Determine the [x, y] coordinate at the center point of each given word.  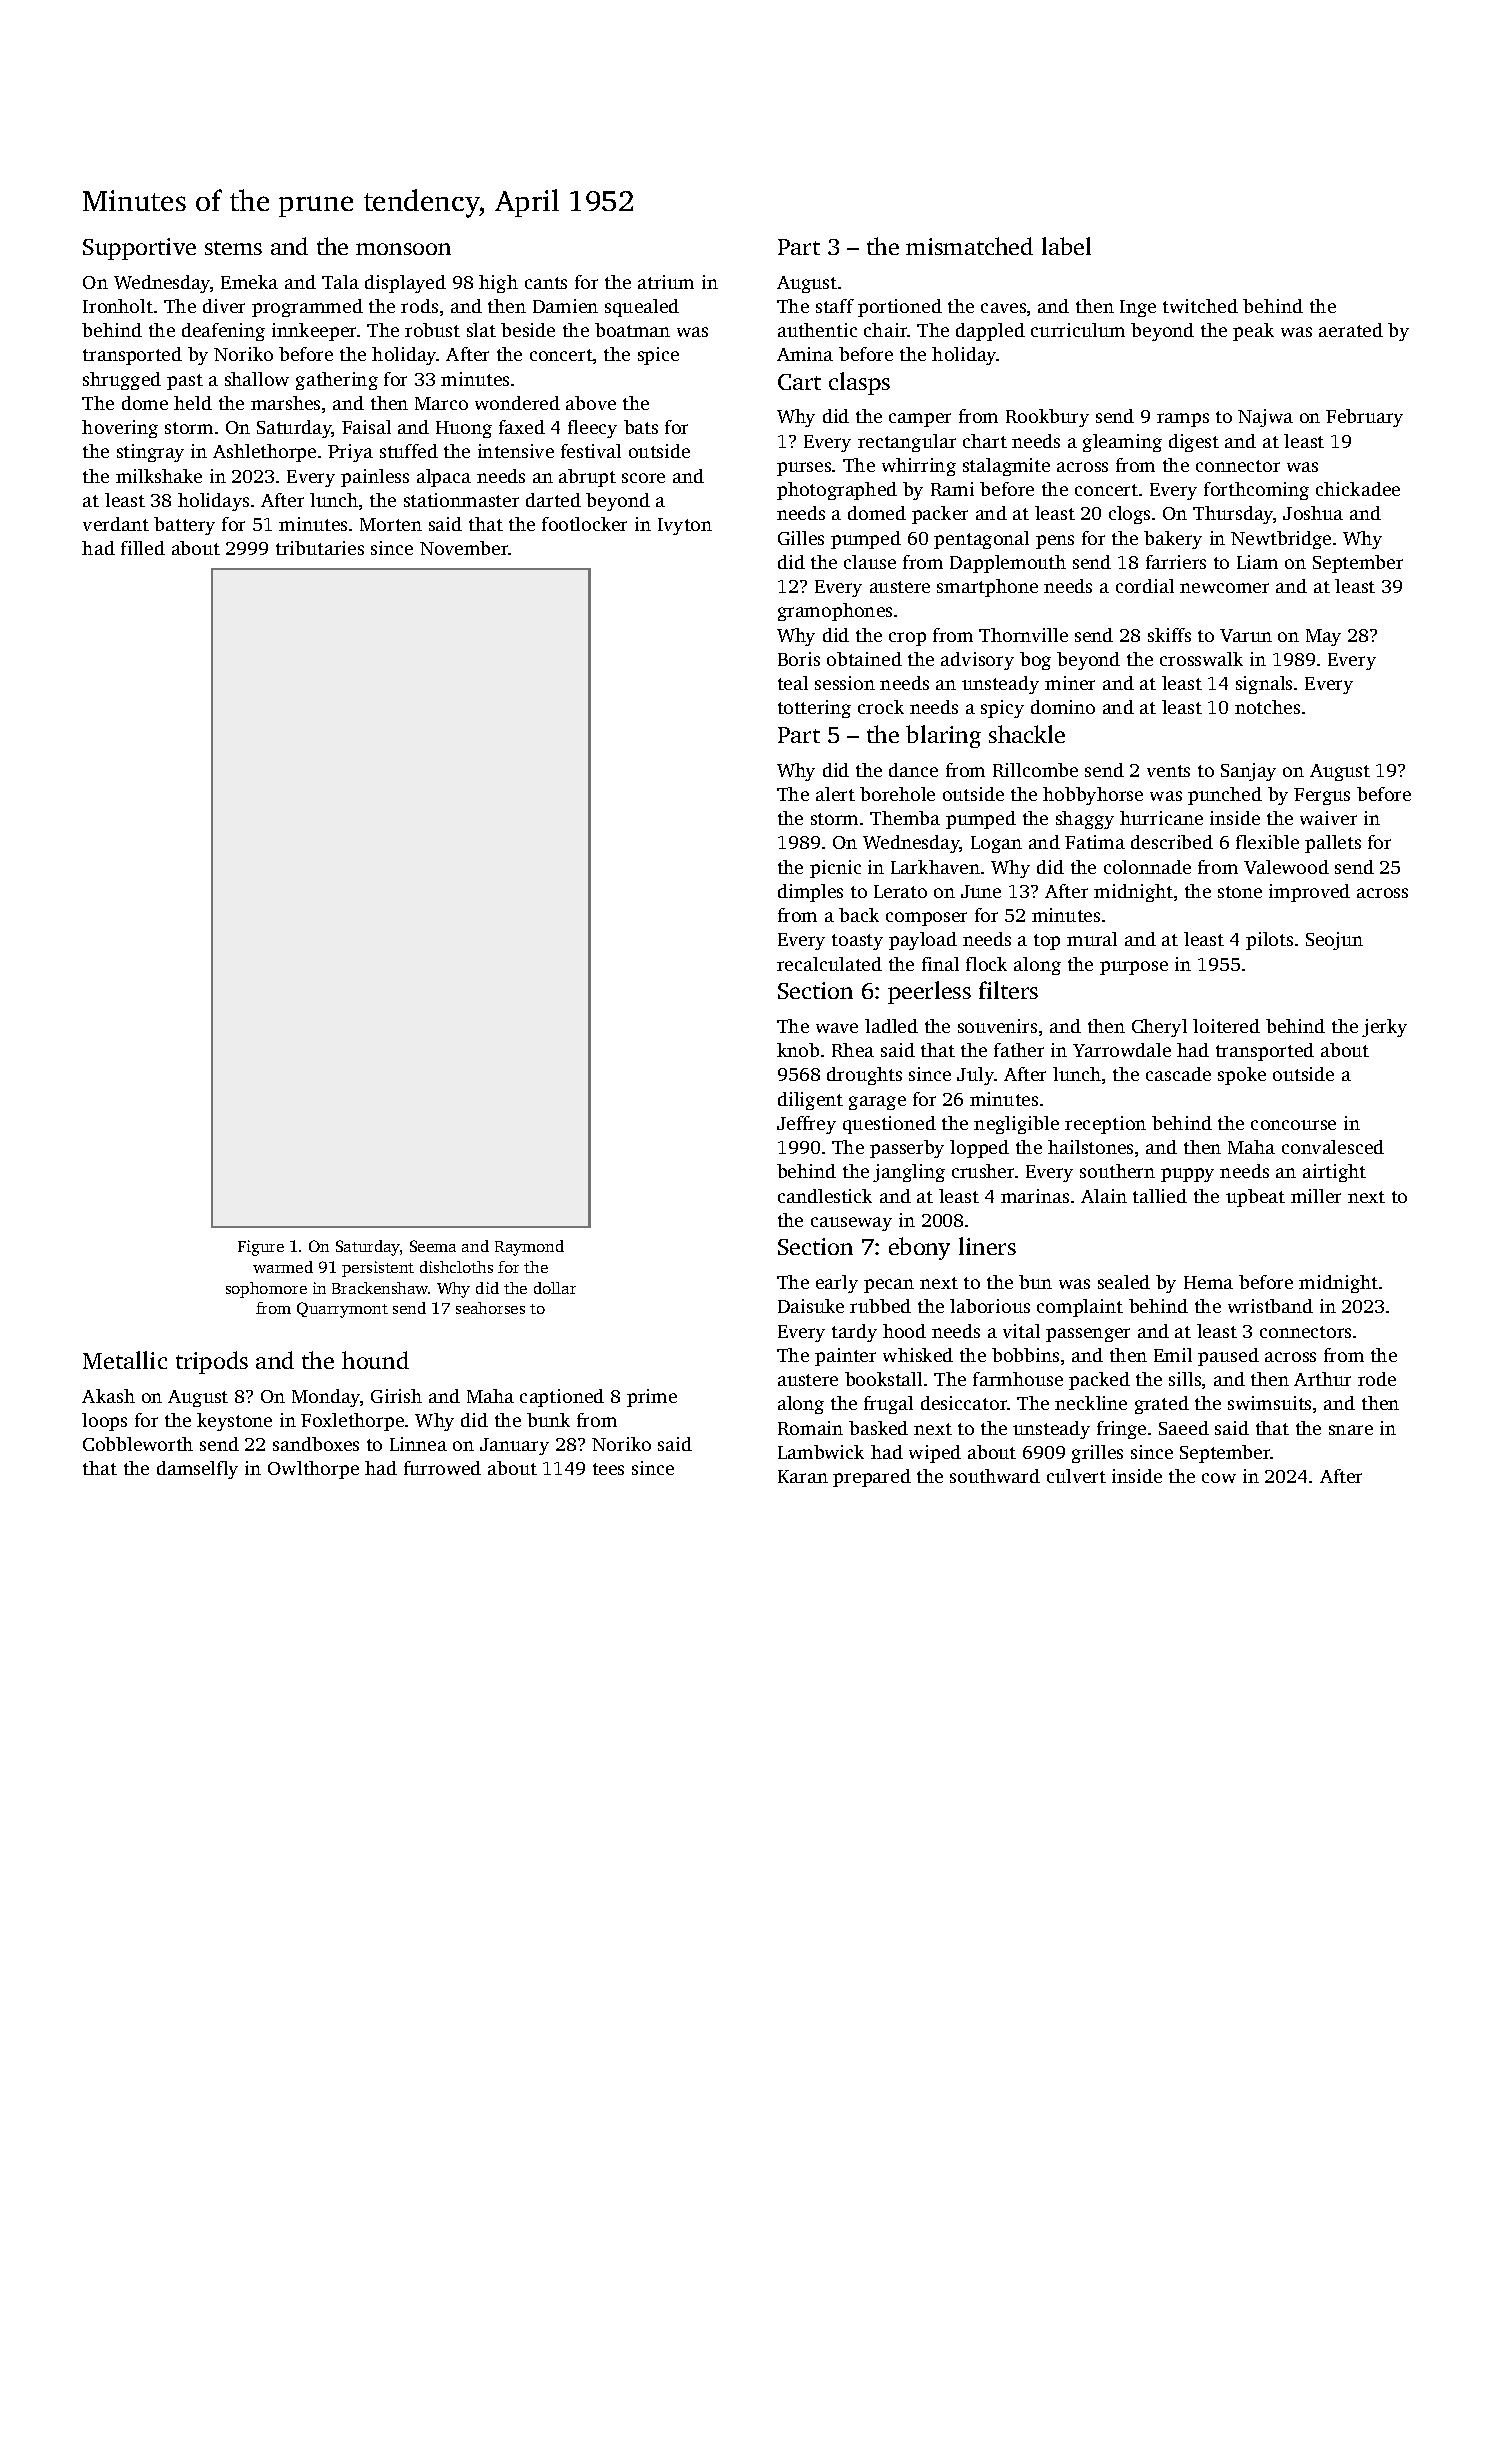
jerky [1384, 1028]
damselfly [197, 1470]
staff [835, 306]
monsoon [403, 249]
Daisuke [811, 1306]
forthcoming [1256, 491]
